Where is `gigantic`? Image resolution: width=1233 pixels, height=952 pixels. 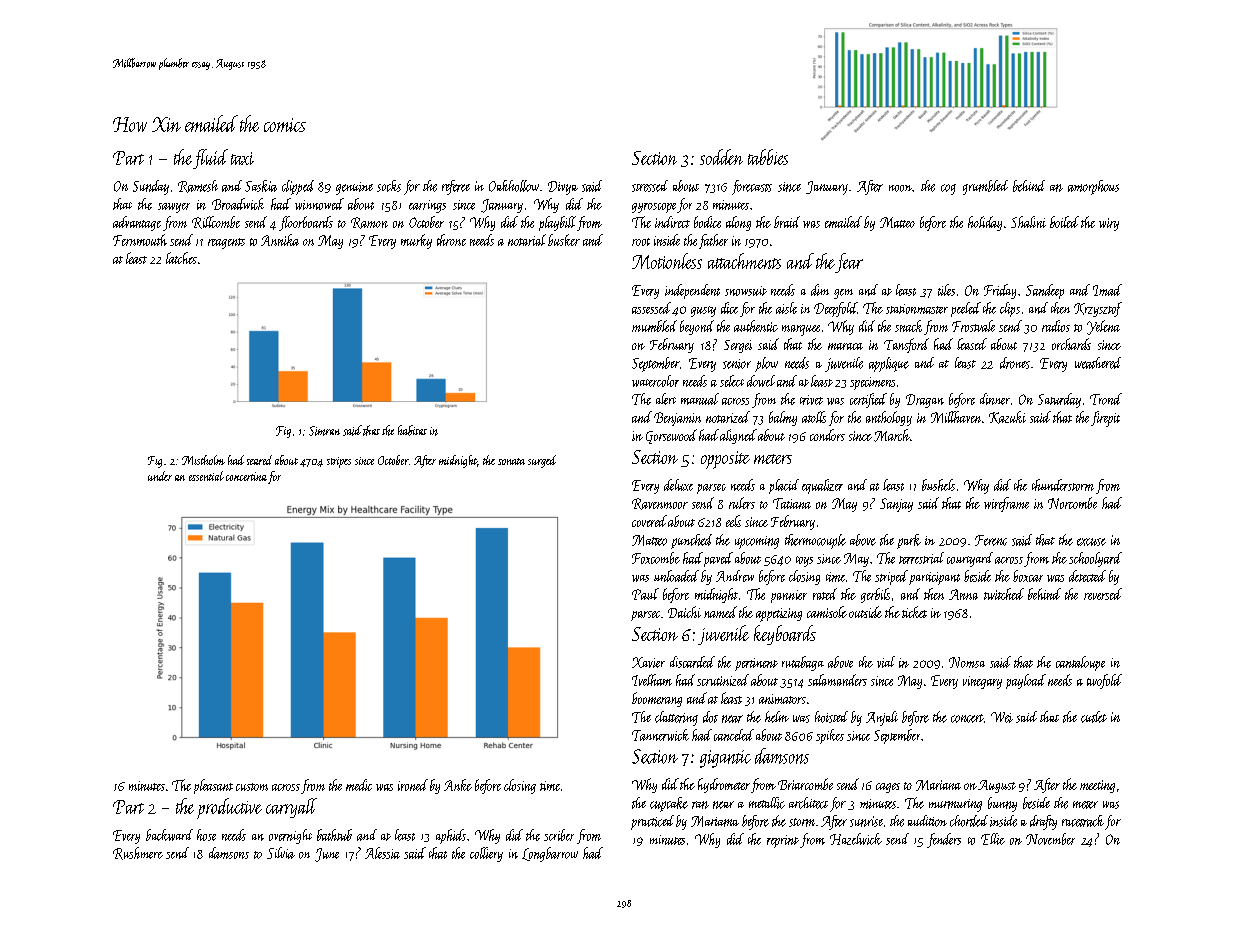
gigantic is located at coordinates (725, 759).
